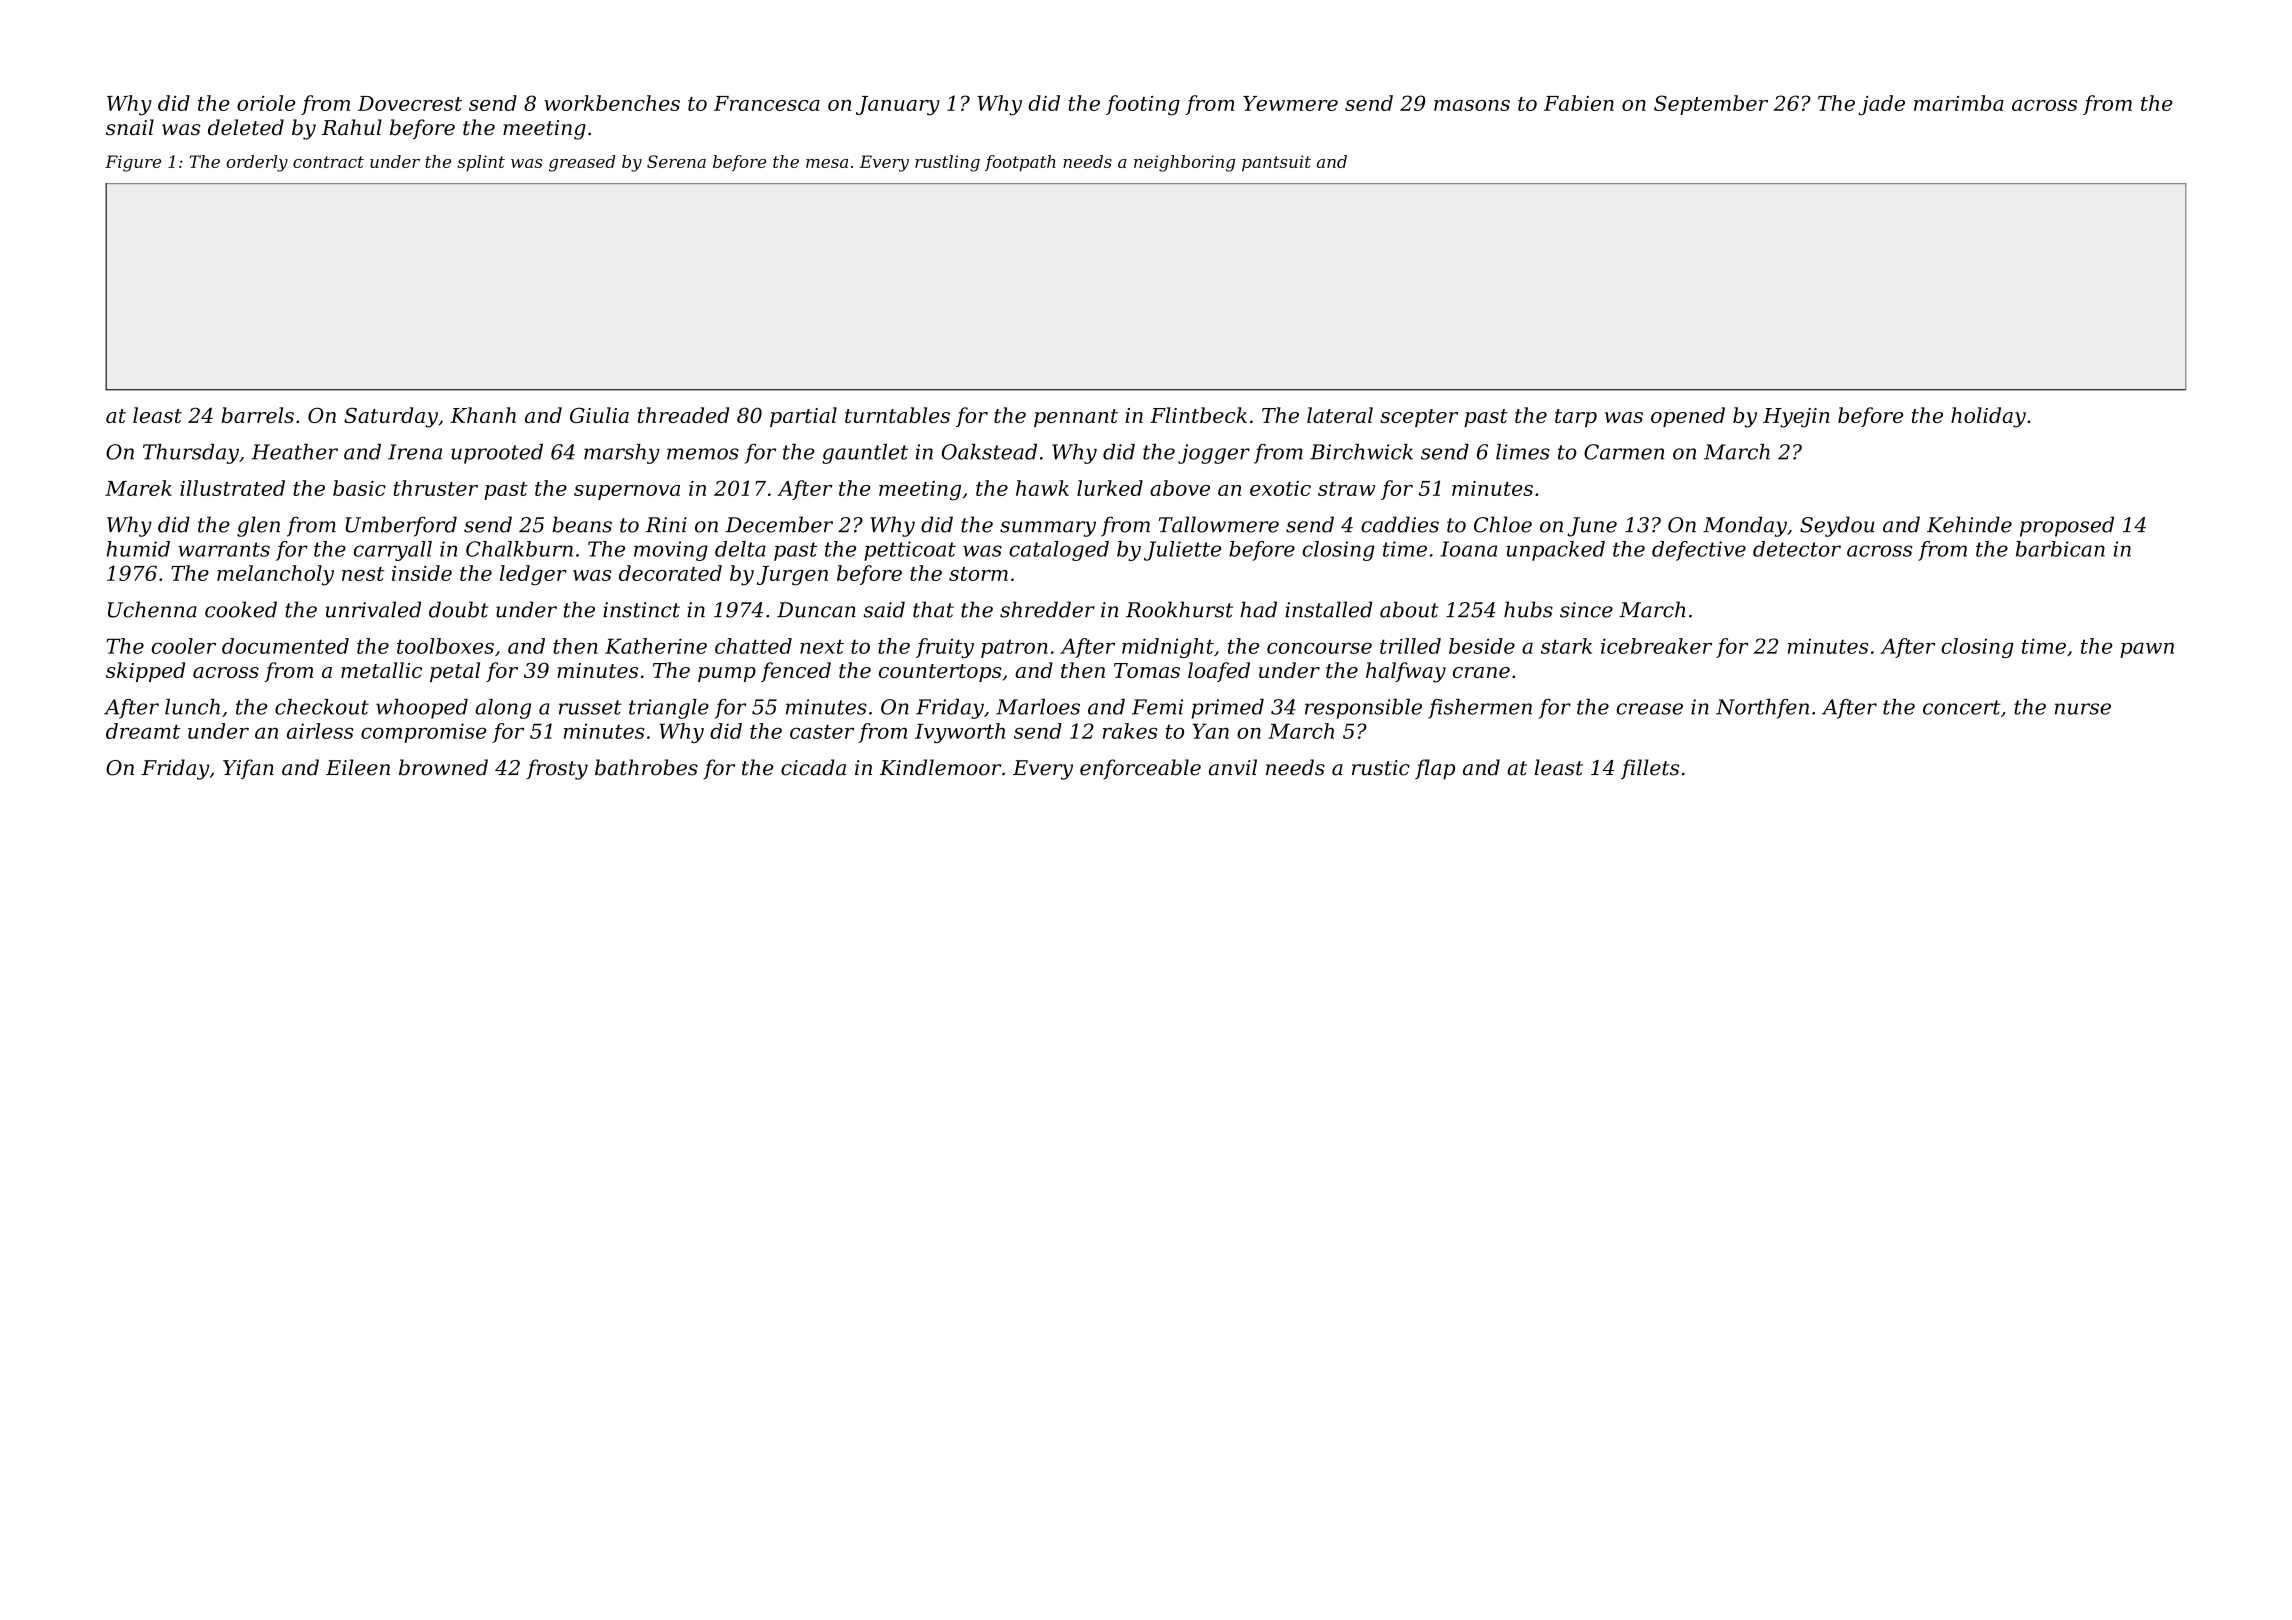 The image size is (2292, 1620). Describe the element at coordinates (676, 161) in the image. I see `Serena` at that location.
